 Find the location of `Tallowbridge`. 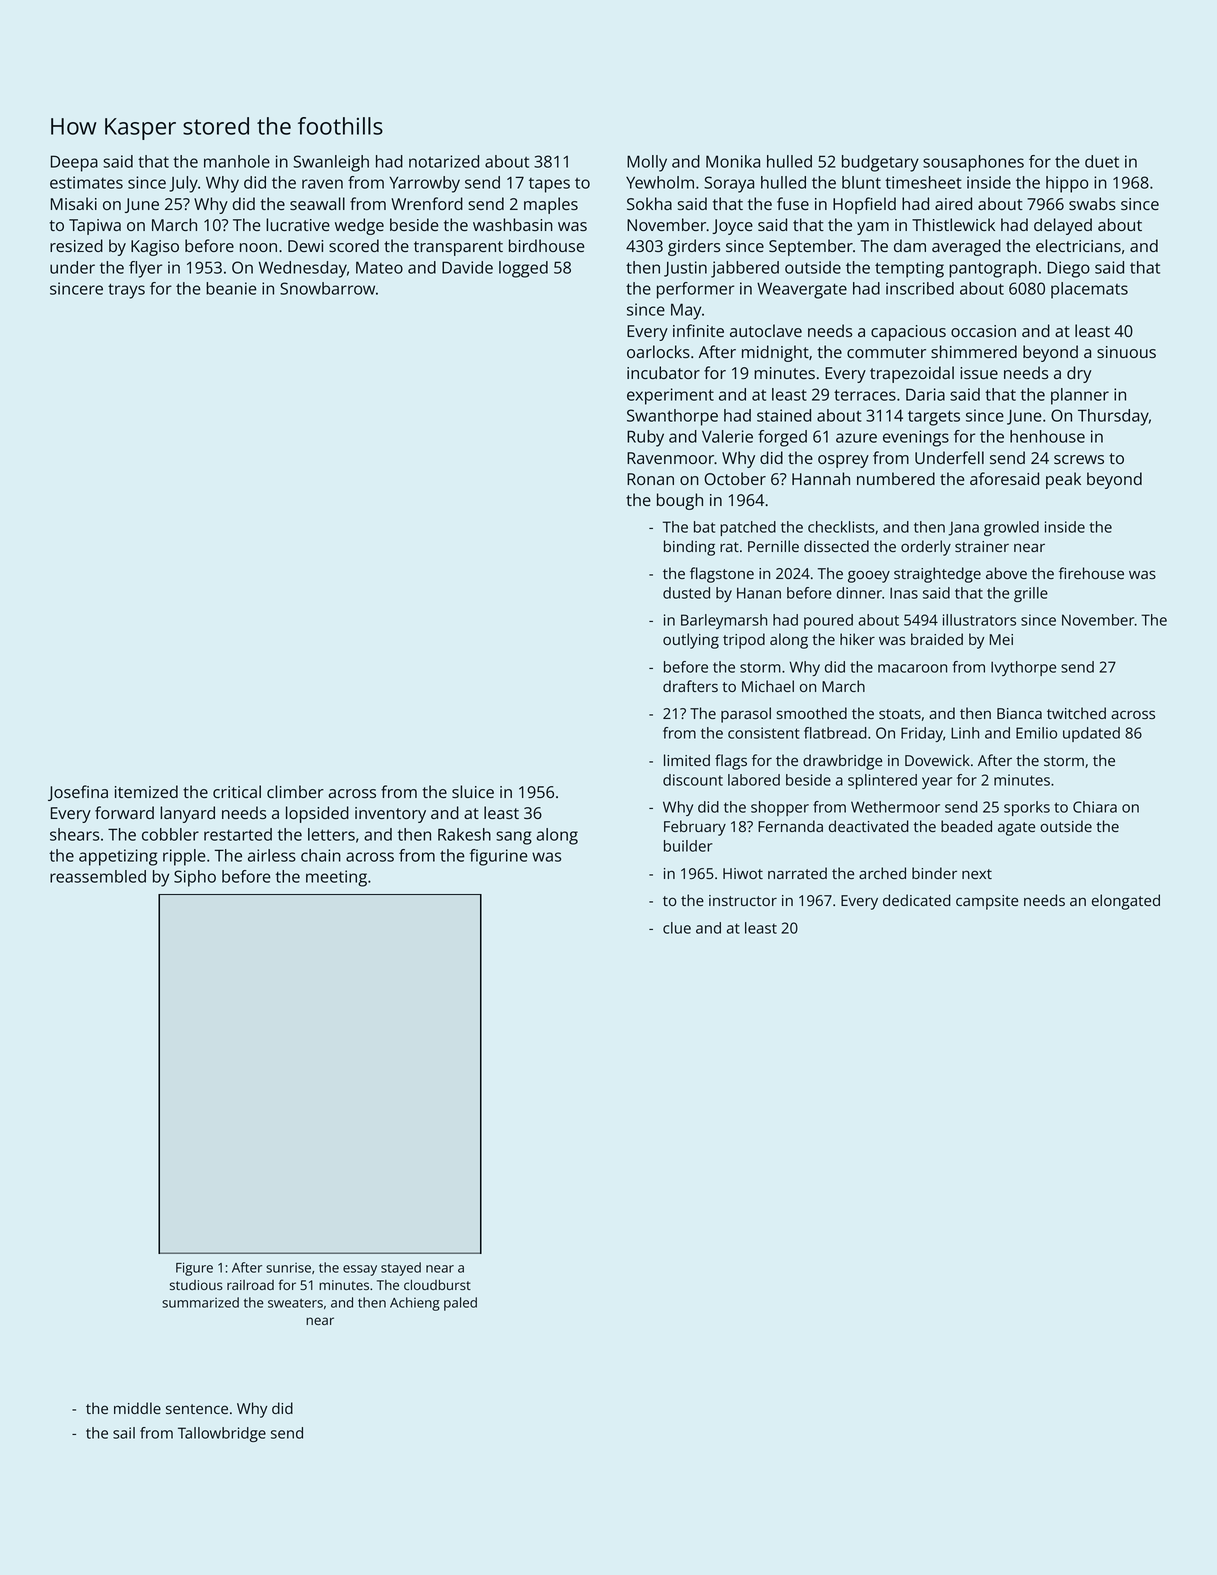

Tallowbridge is located at coordinates (222, 1434).
